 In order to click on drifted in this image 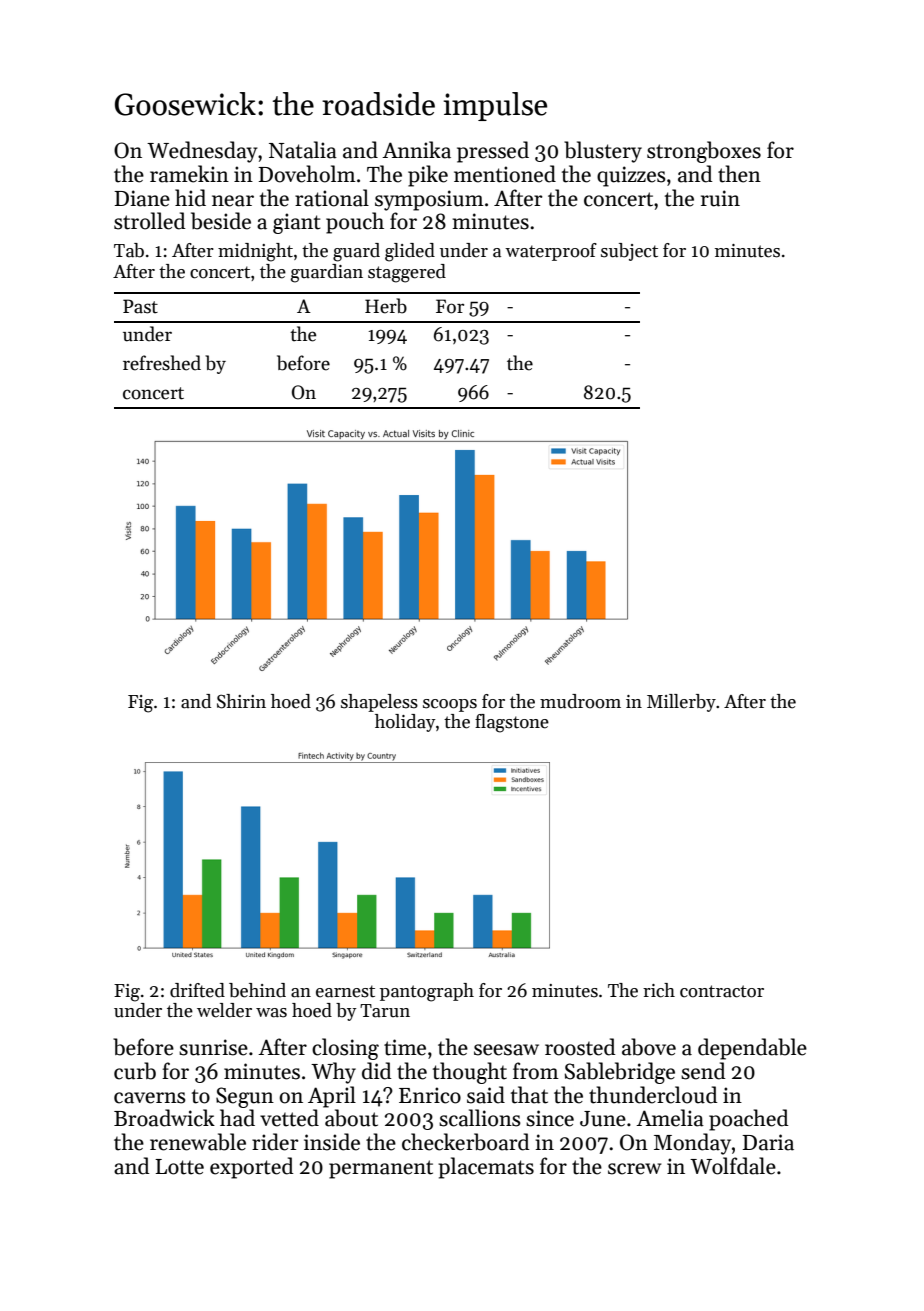, I will do `click(197, 990)`.
